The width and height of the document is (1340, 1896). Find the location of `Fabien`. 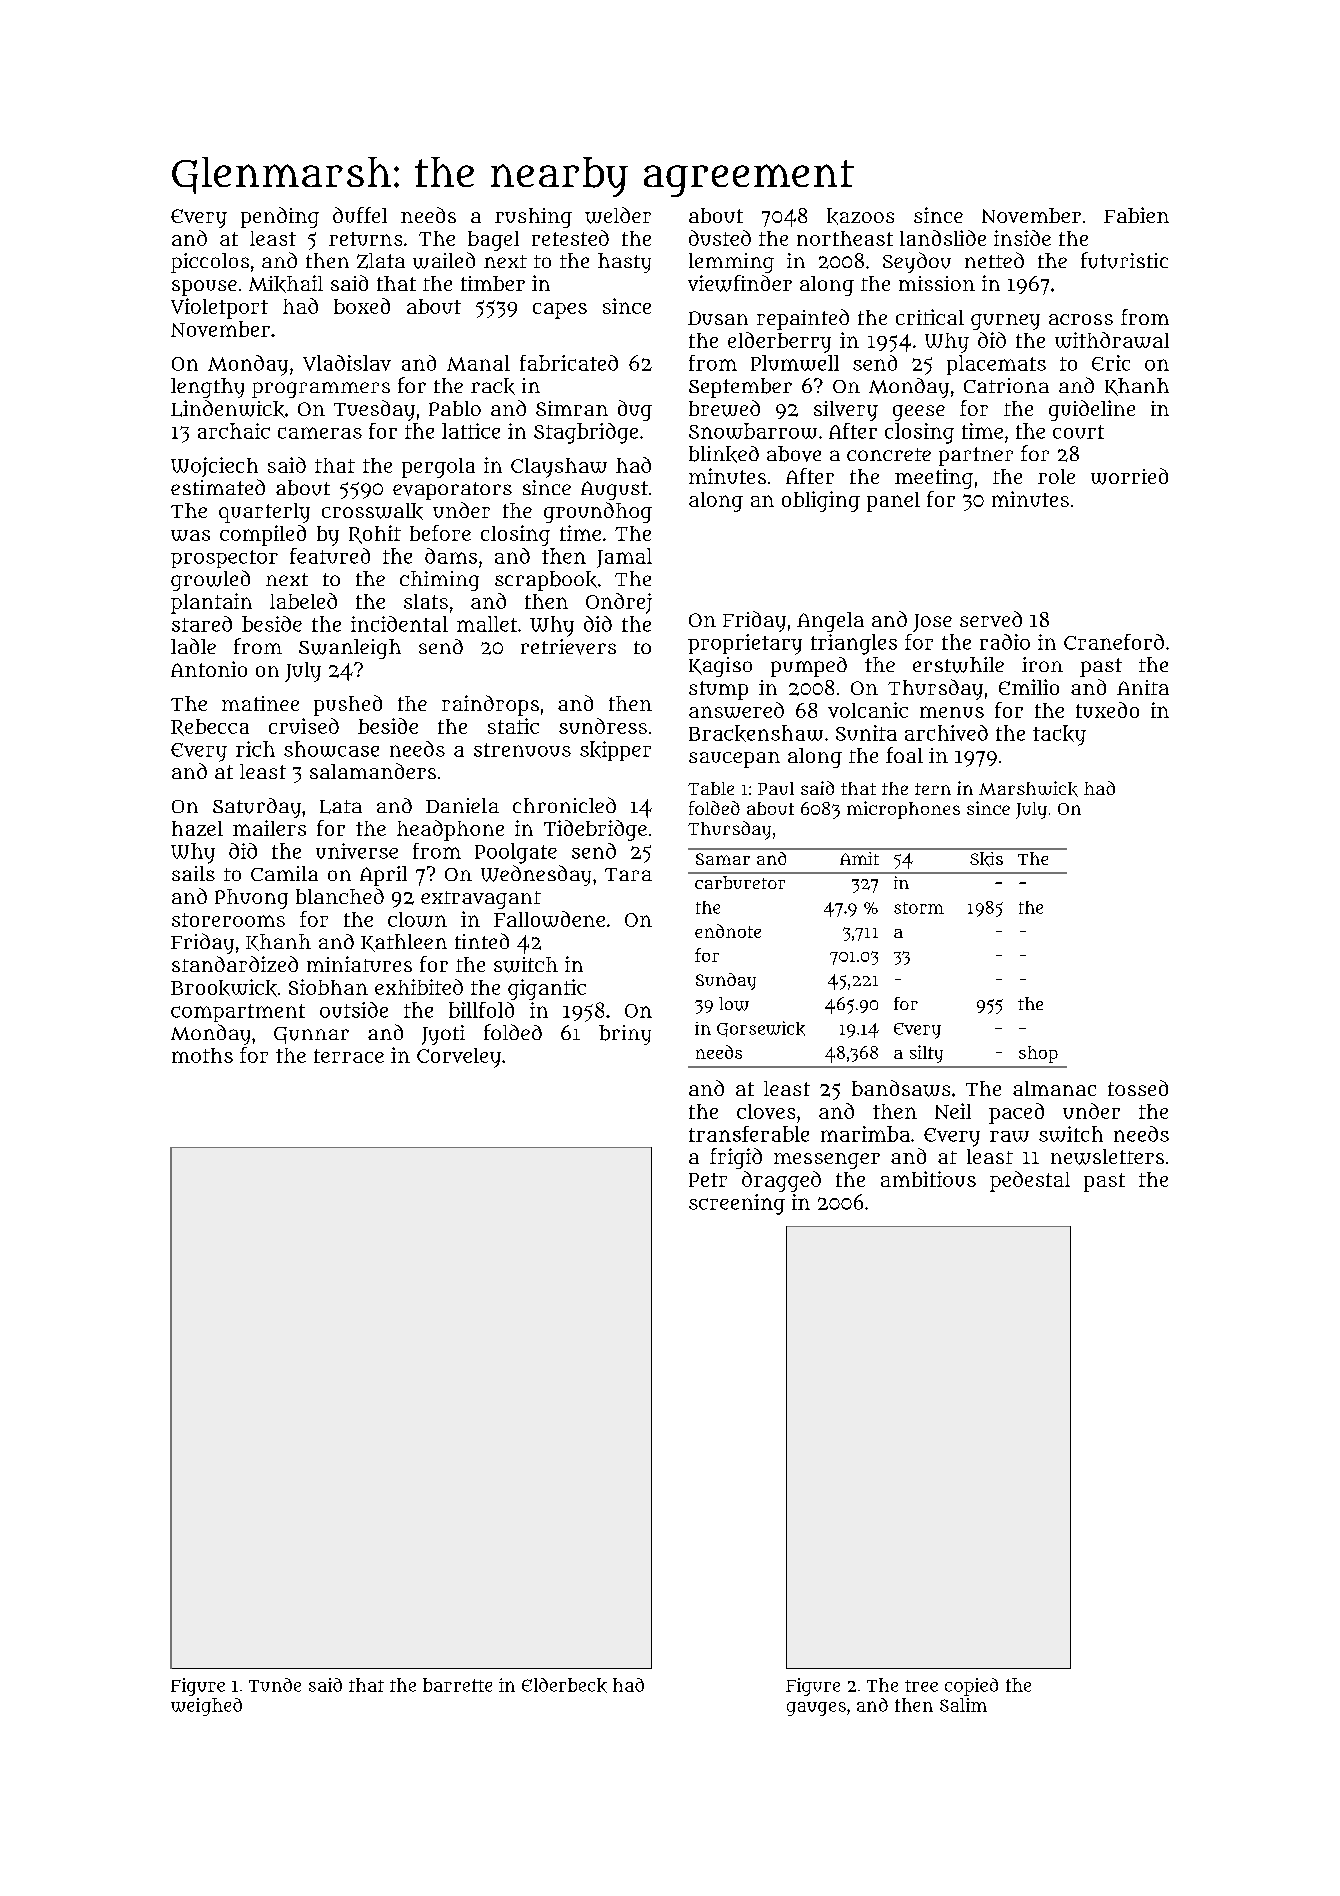

Fabien is located at coordinates (1136, 215).
